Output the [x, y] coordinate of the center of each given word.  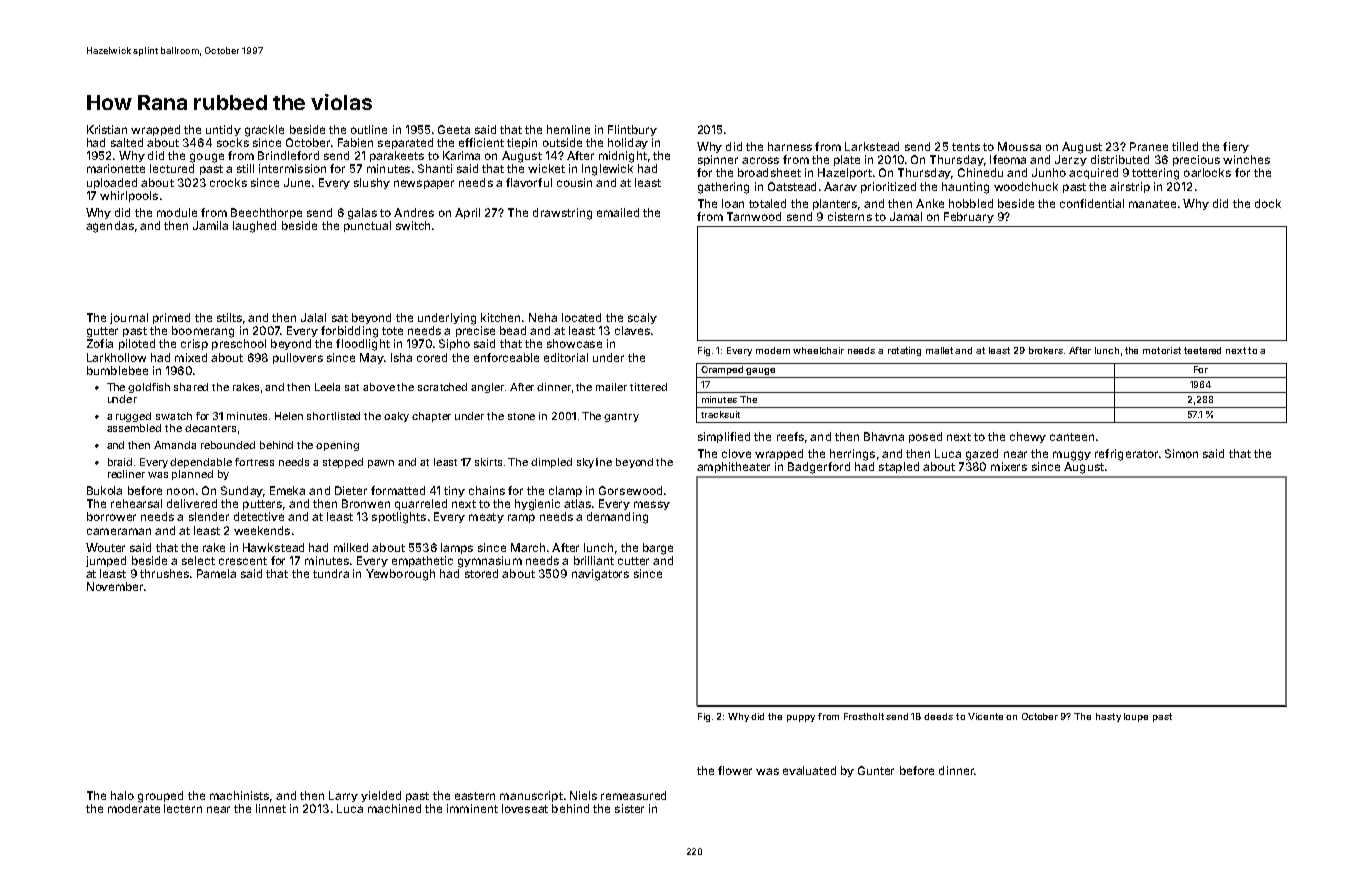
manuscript [531, 796]
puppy [801, 718]
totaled [767, 203]
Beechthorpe [266, 213]
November [115, 586]
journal [129, 318]
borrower [111, 516]
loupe [1136, 717]
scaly [642, 318]
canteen [1072, 437]
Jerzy [1071, 160]
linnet [271, 808]
